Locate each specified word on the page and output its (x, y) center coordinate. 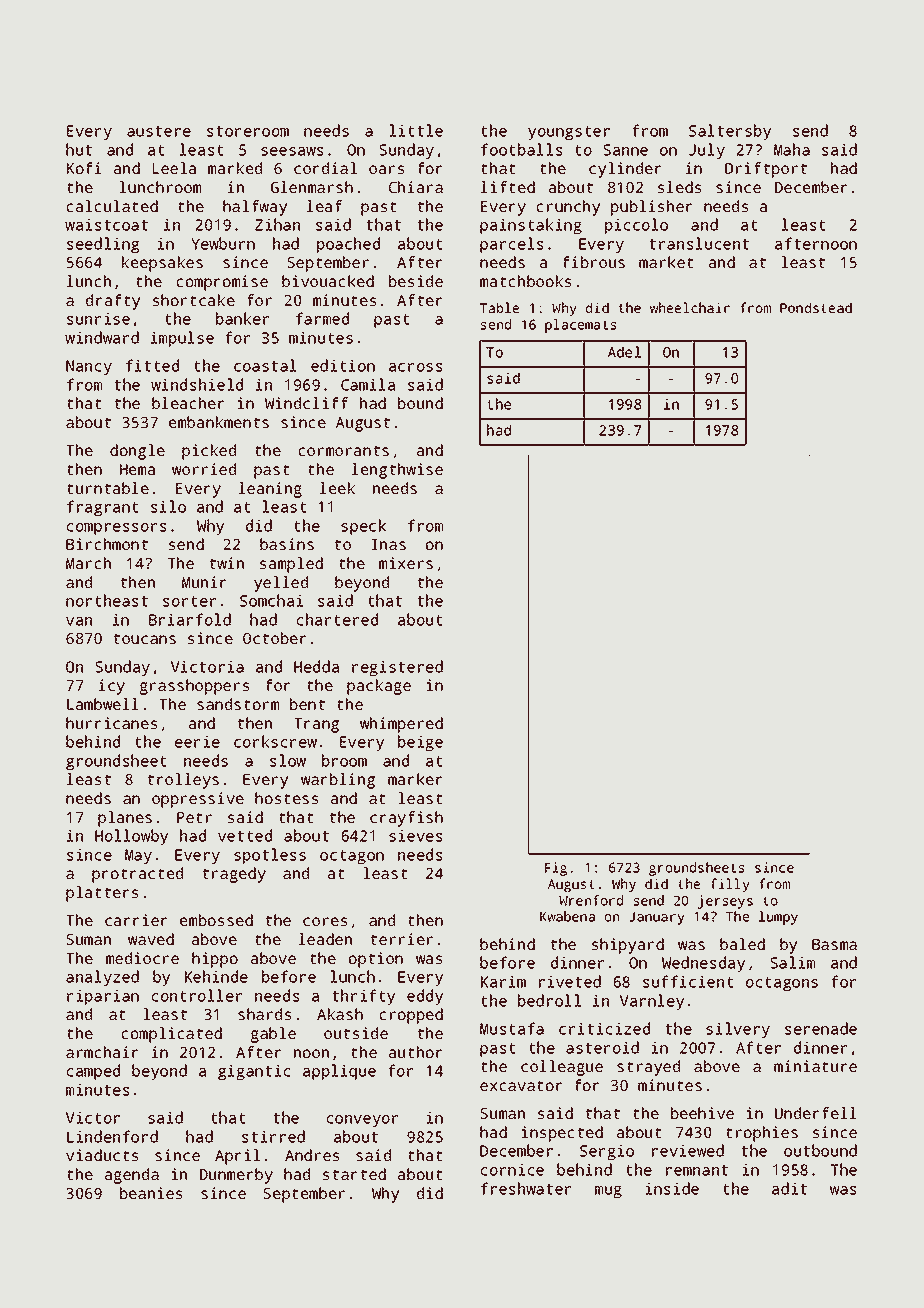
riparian (103, 997)
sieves (416, 836)
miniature (815, 1066)
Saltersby (730, 132)
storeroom (248, 131)
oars (387, 169)
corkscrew (275, 741)
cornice (512, 1170)
